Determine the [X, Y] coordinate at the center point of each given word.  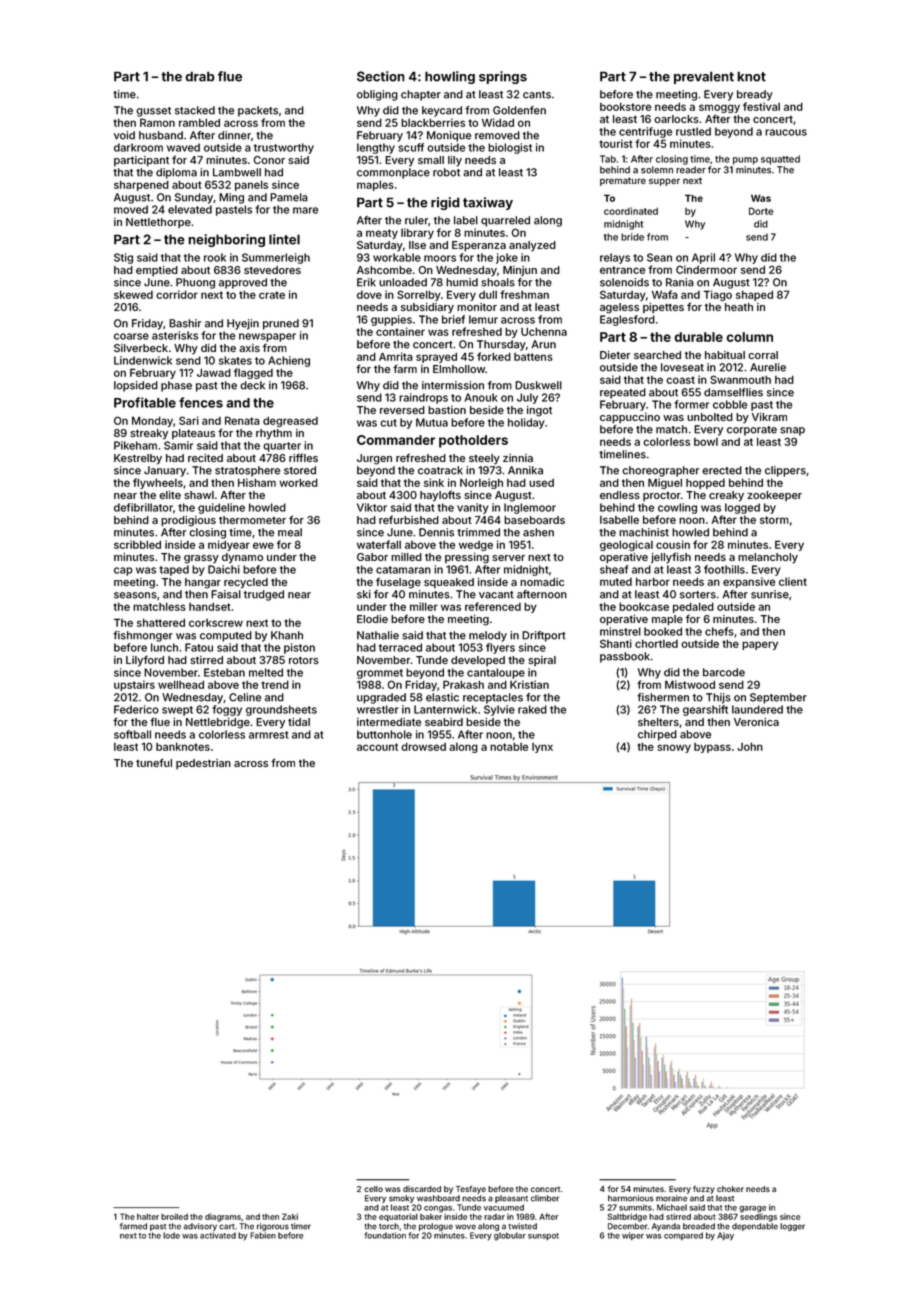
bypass [712, 748]
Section [381, 76]
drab [200, 76]
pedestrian [203, 764]
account [377, 747]
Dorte [761, 211]
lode [171, 1235]
